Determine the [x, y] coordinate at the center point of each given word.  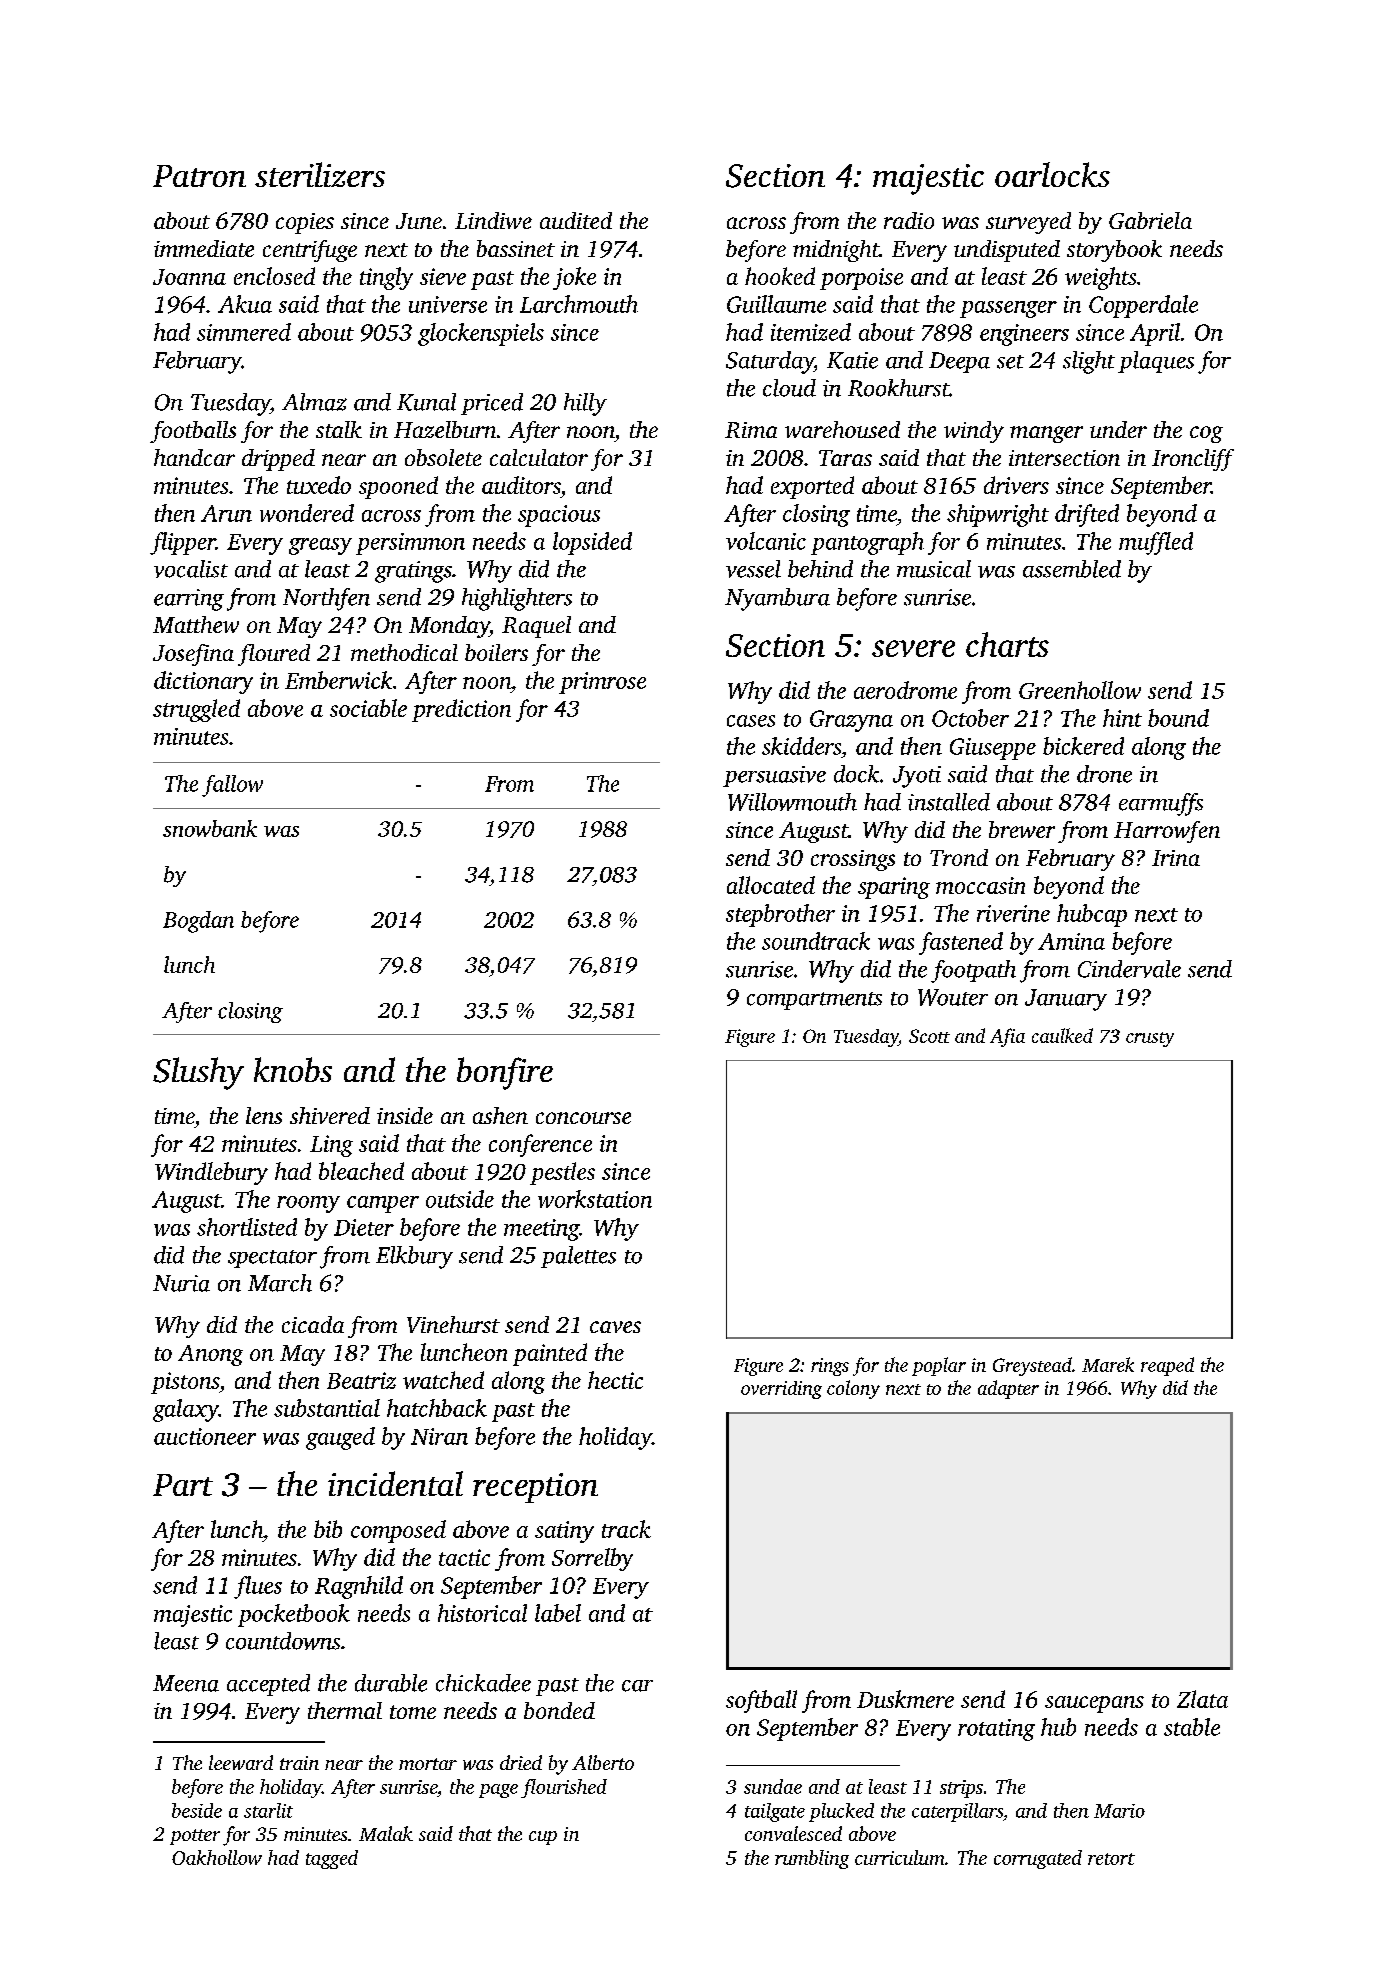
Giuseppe [993, 749]
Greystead [1032, 1366]
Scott [929, 1036]
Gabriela [1150, 220]
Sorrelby [592, 1559]
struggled [196, 710]
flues [258, 1587]
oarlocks [1052, 174]
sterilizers [320, 174]
